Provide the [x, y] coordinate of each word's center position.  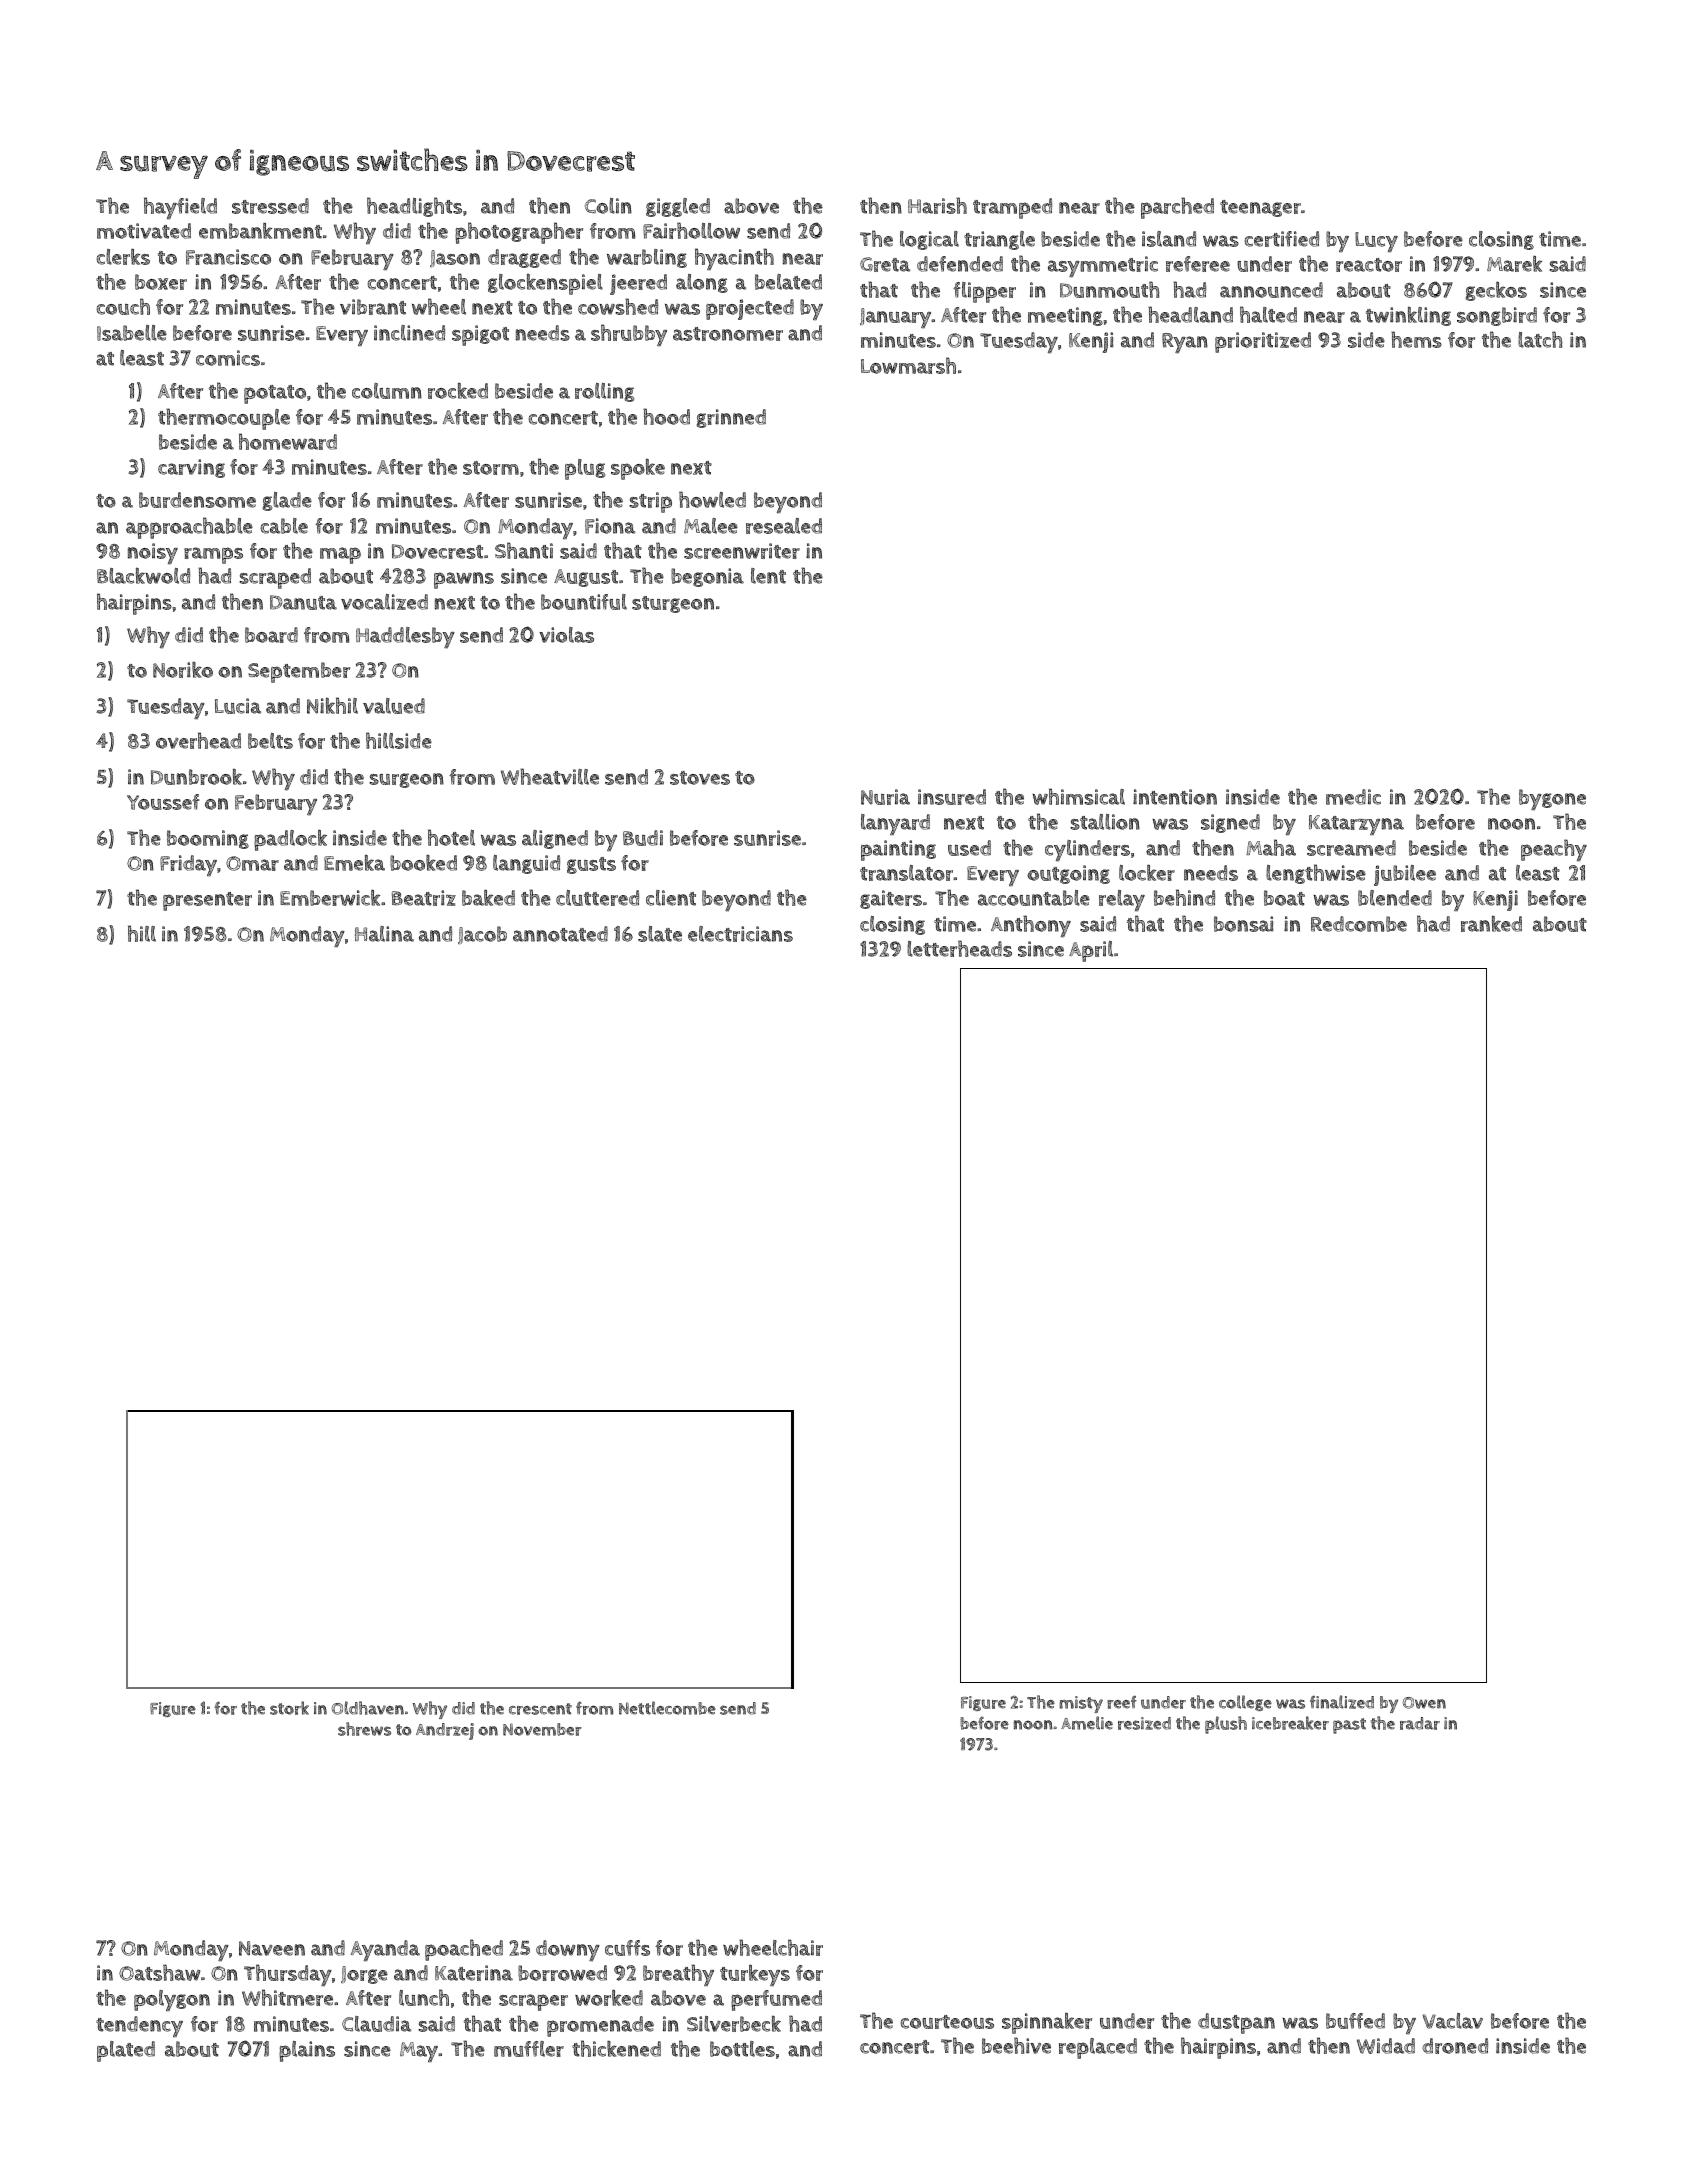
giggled [678, 207]
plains [307, 2051]
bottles [742, 2049]
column [387, 391]
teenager [1260, 208]
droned [1455, 2046]
